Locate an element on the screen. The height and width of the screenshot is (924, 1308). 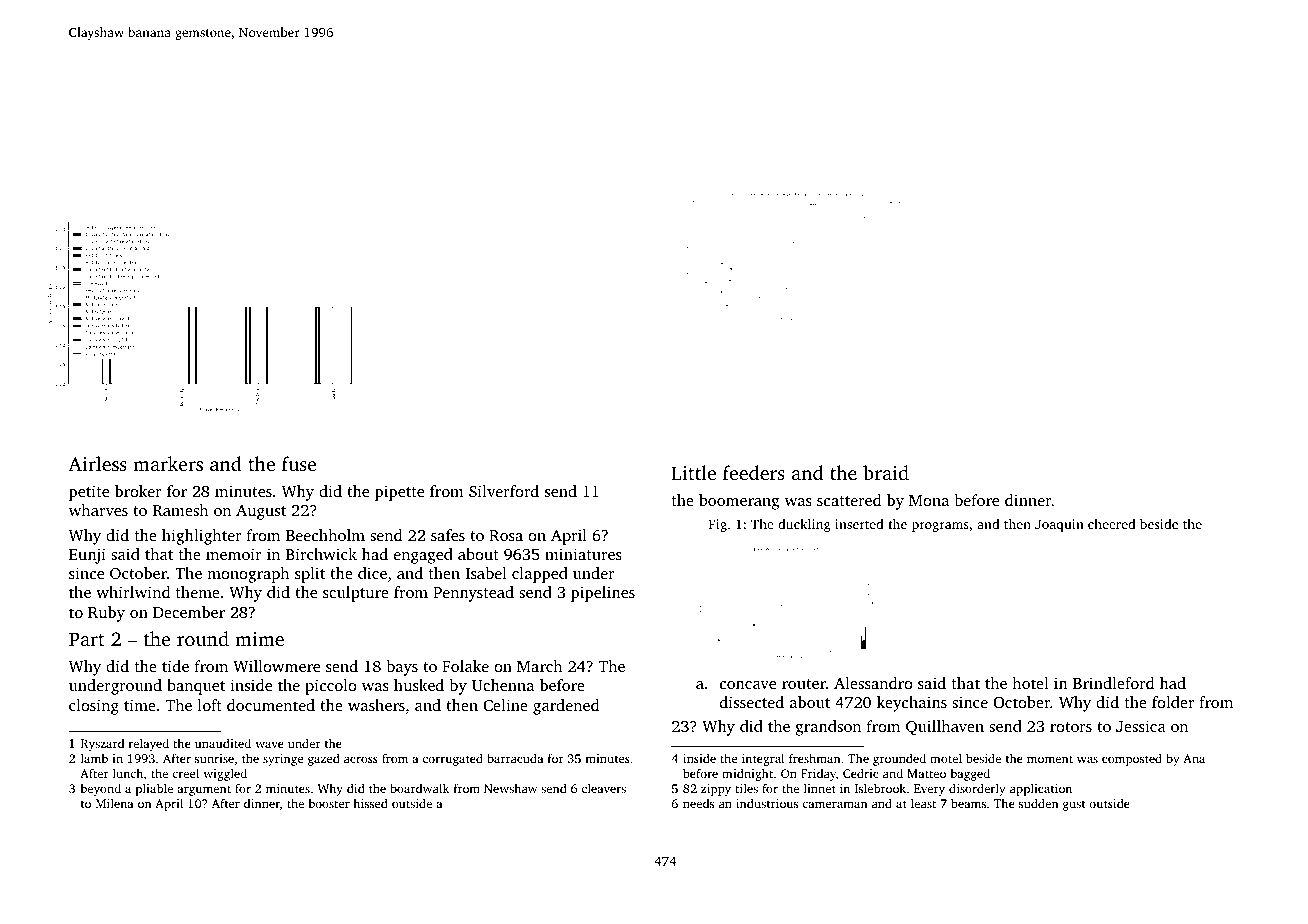
feeders is located at coordinates (754, 472).
